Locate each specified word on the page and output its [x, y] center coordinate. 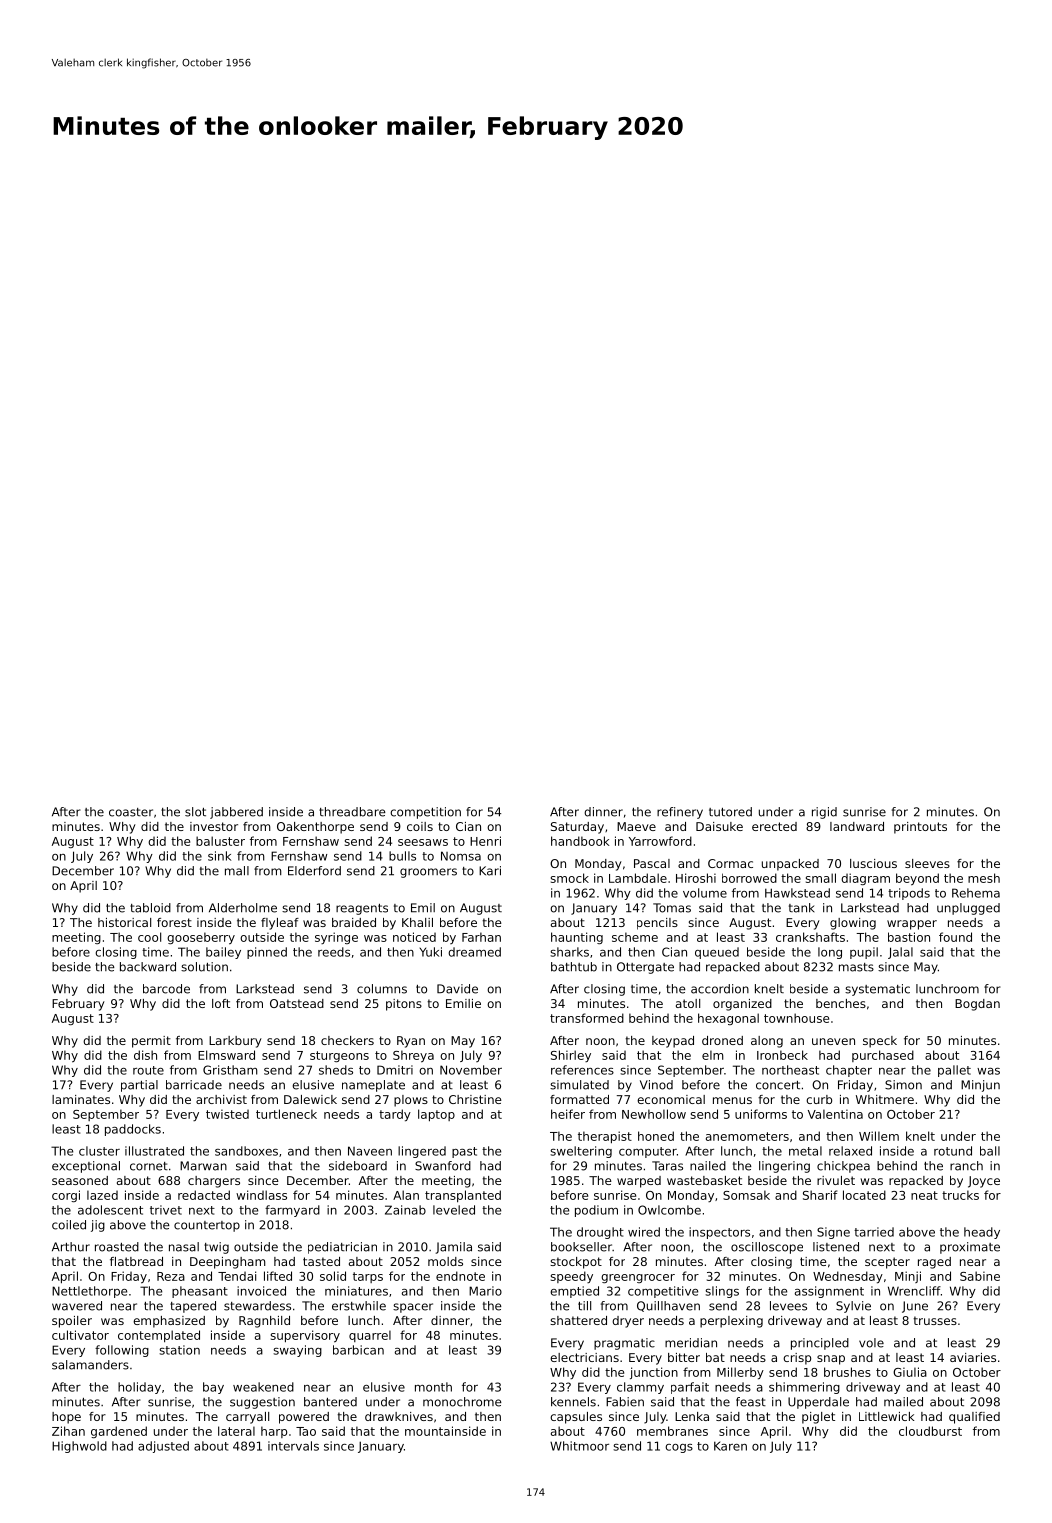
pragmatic [624, 1344]
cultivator [80, 1335]
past [464, 1152]
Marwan [203, 1166]
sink [219, 856]
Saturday [577, 828]
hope [66, 1418]
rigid [824, 813]
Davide [457, 989]
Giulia [910, 1372]
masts [856, 967]
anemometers [747, 1136]
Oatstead [297, 1003]
